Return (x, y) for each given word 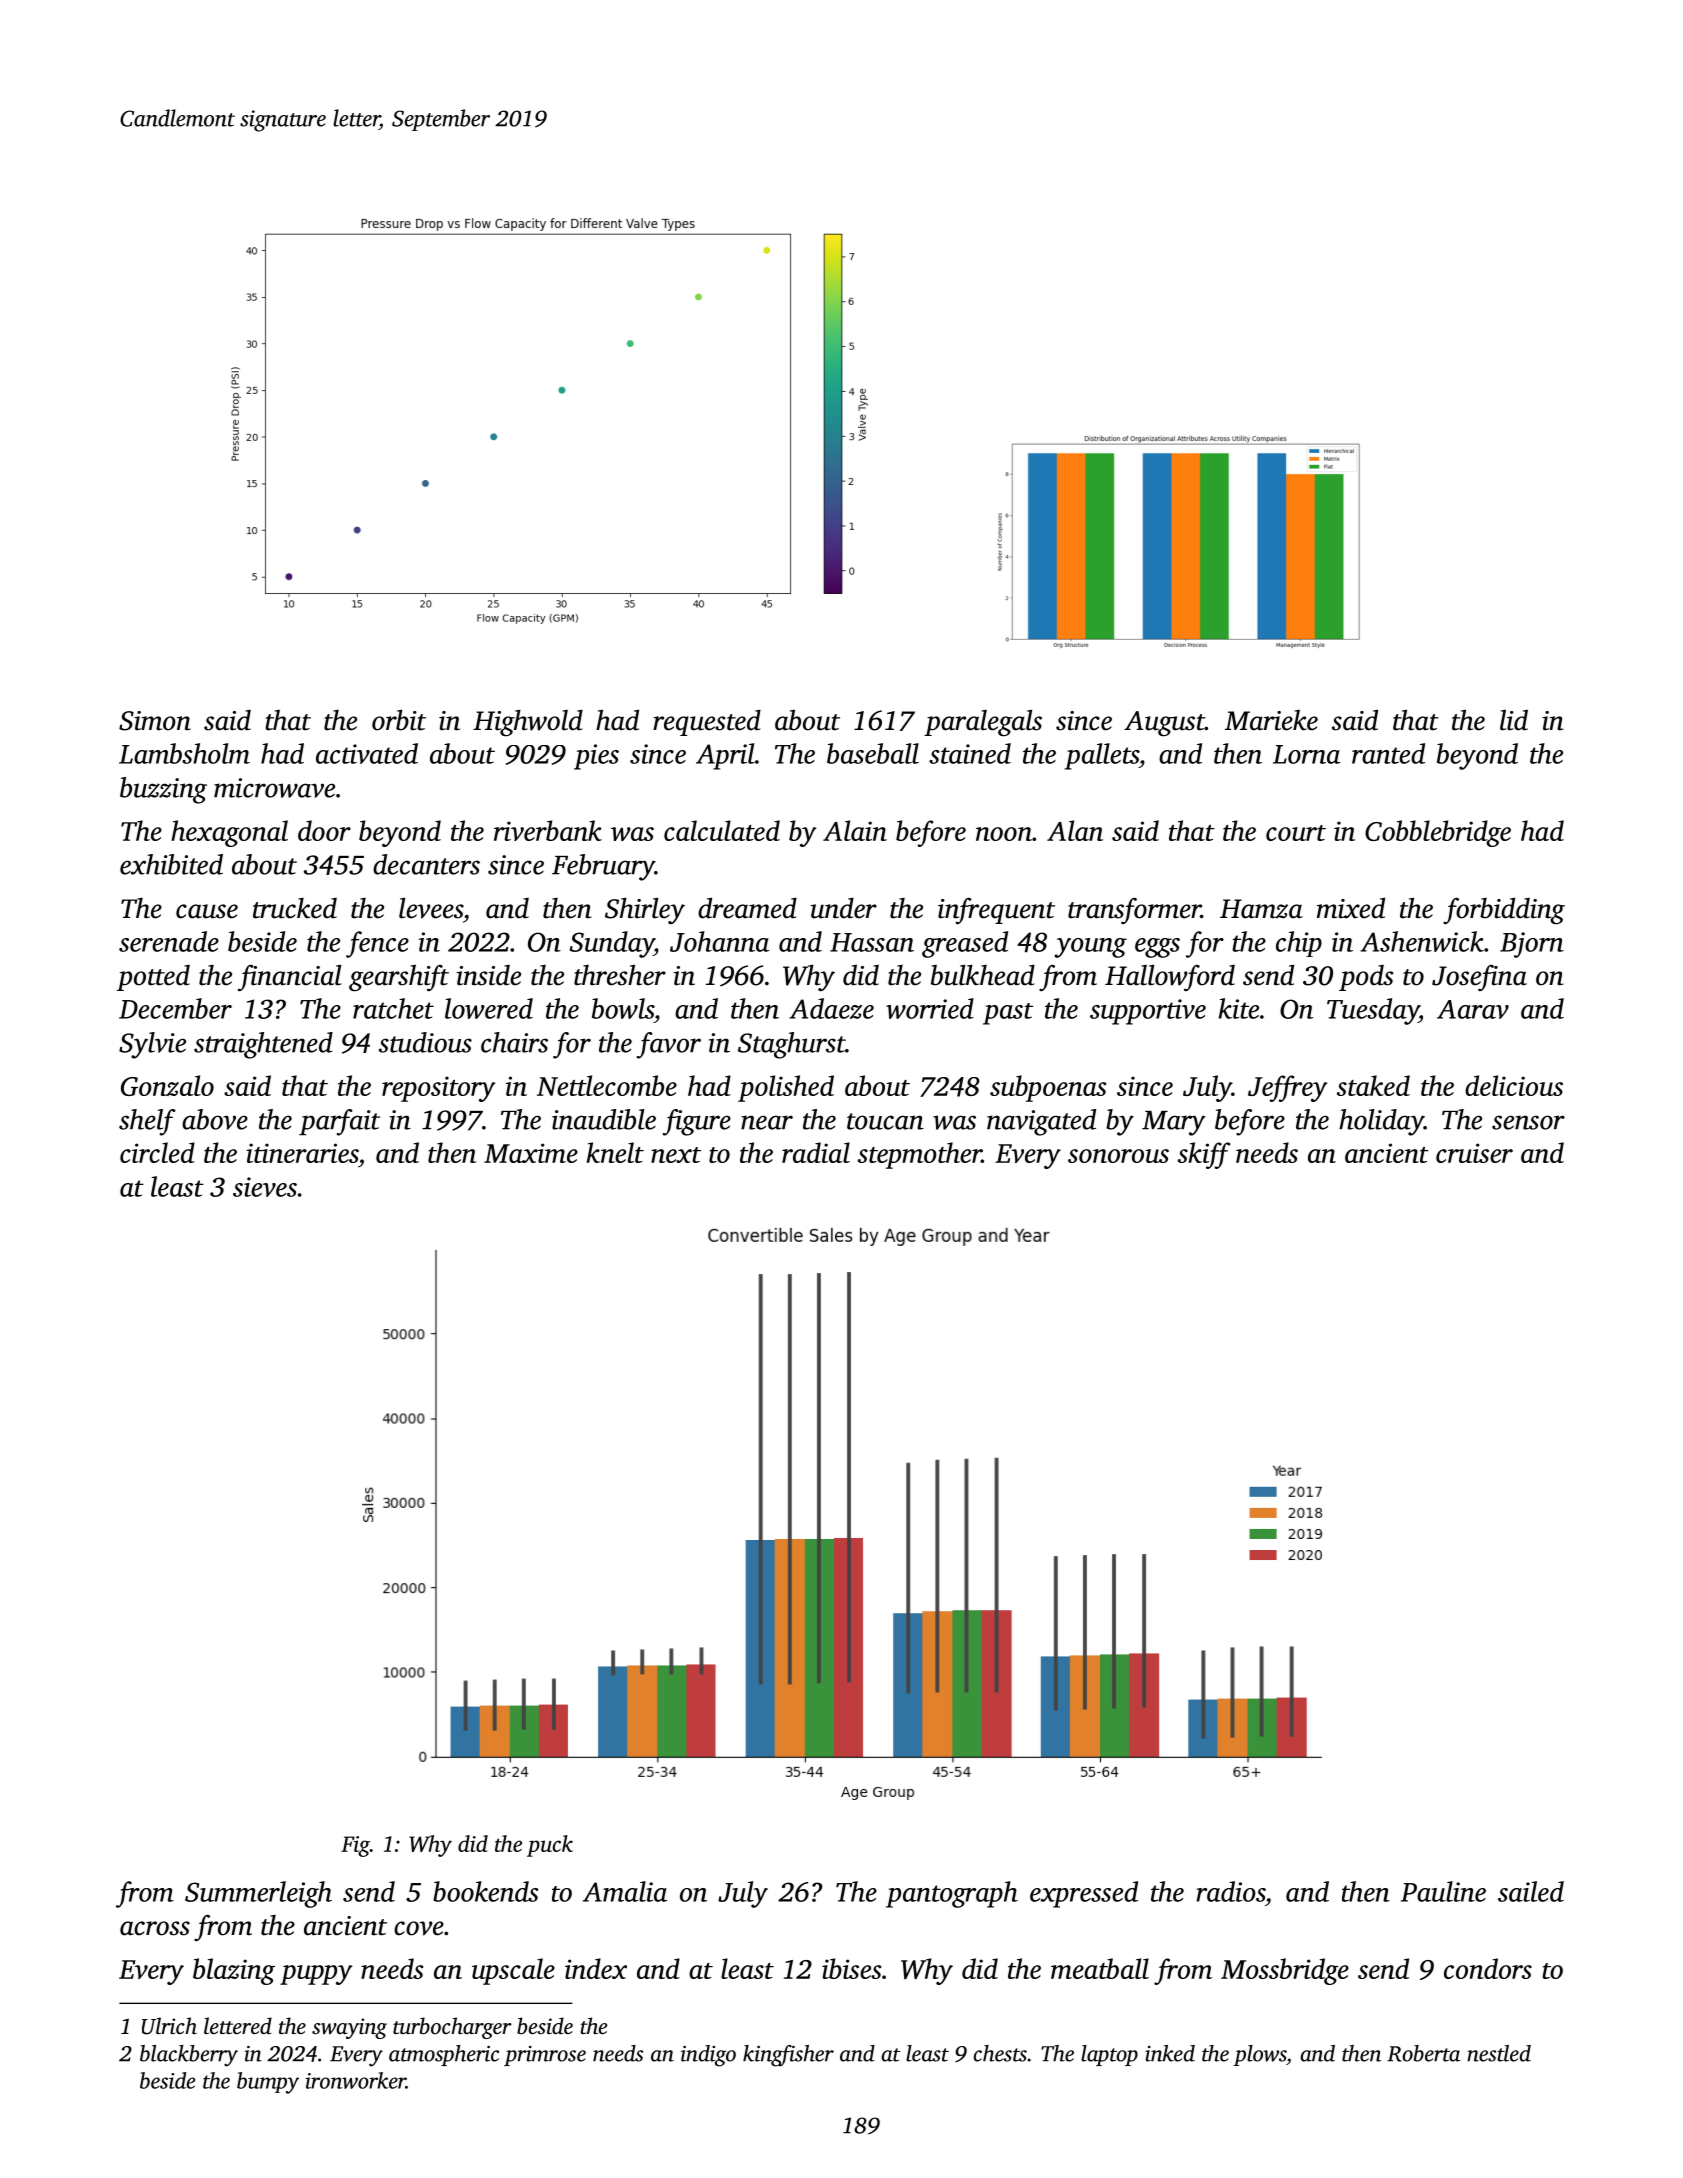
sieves (265, 1187)
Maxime (531, 1153)
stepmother (920, 1155)
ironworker (355, 2080)
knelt (615, 1152)
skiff (1204, 1155)
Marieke (1271, 720)
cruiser (1474, 1153)
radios (1230, 1891)
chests (1000, 2053)
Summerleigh (258, 1894)
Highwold (528, 723)
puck (550, 1846)
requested (707, 723)
